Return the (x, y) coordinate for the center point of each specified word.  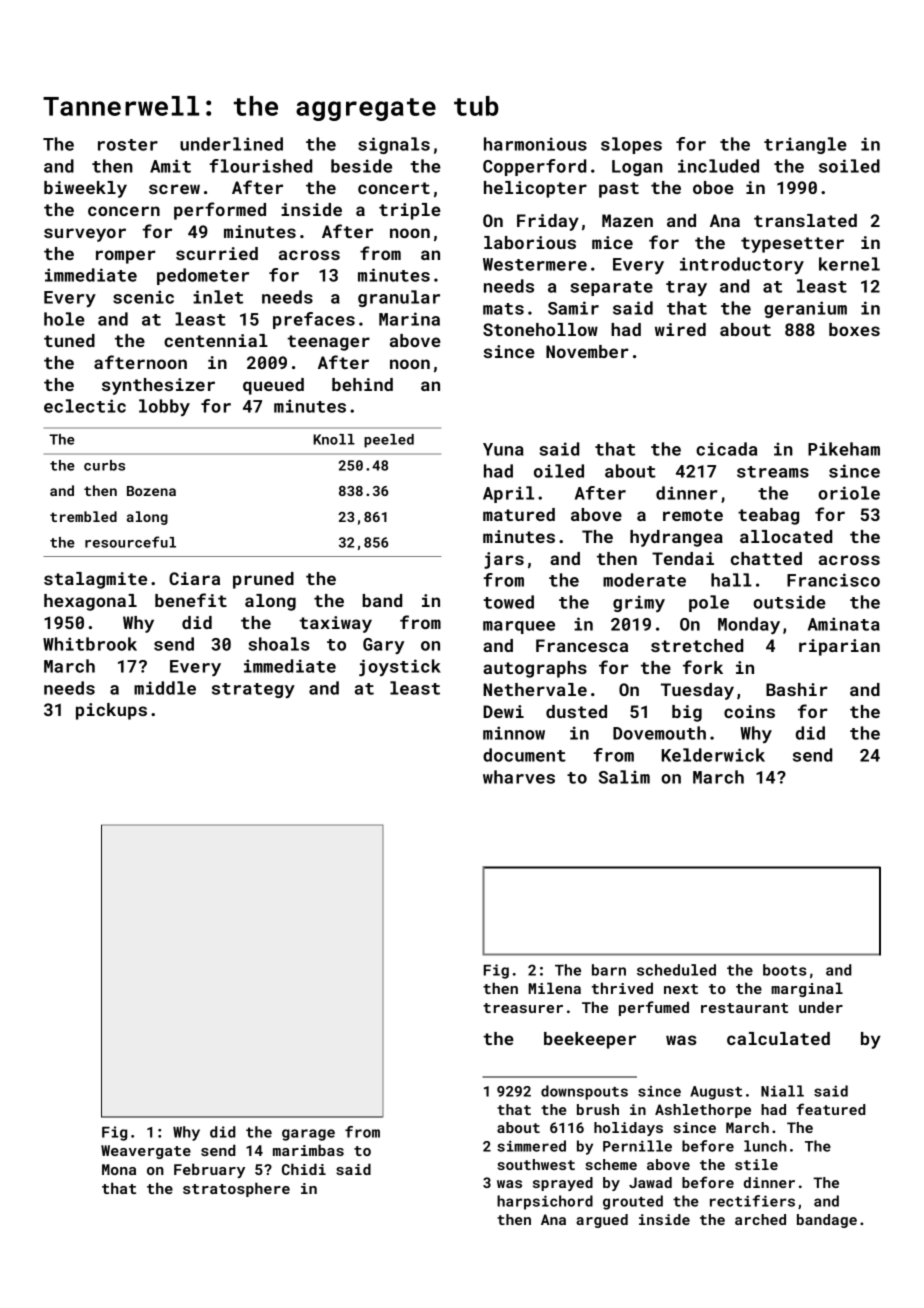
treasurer (523, 1008)
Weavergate (146, 1152)
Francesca (582, 645)
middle (165, 688)
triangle (805, 145)
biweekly (85, 189)
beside (361, 166)
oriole (849, 493)
